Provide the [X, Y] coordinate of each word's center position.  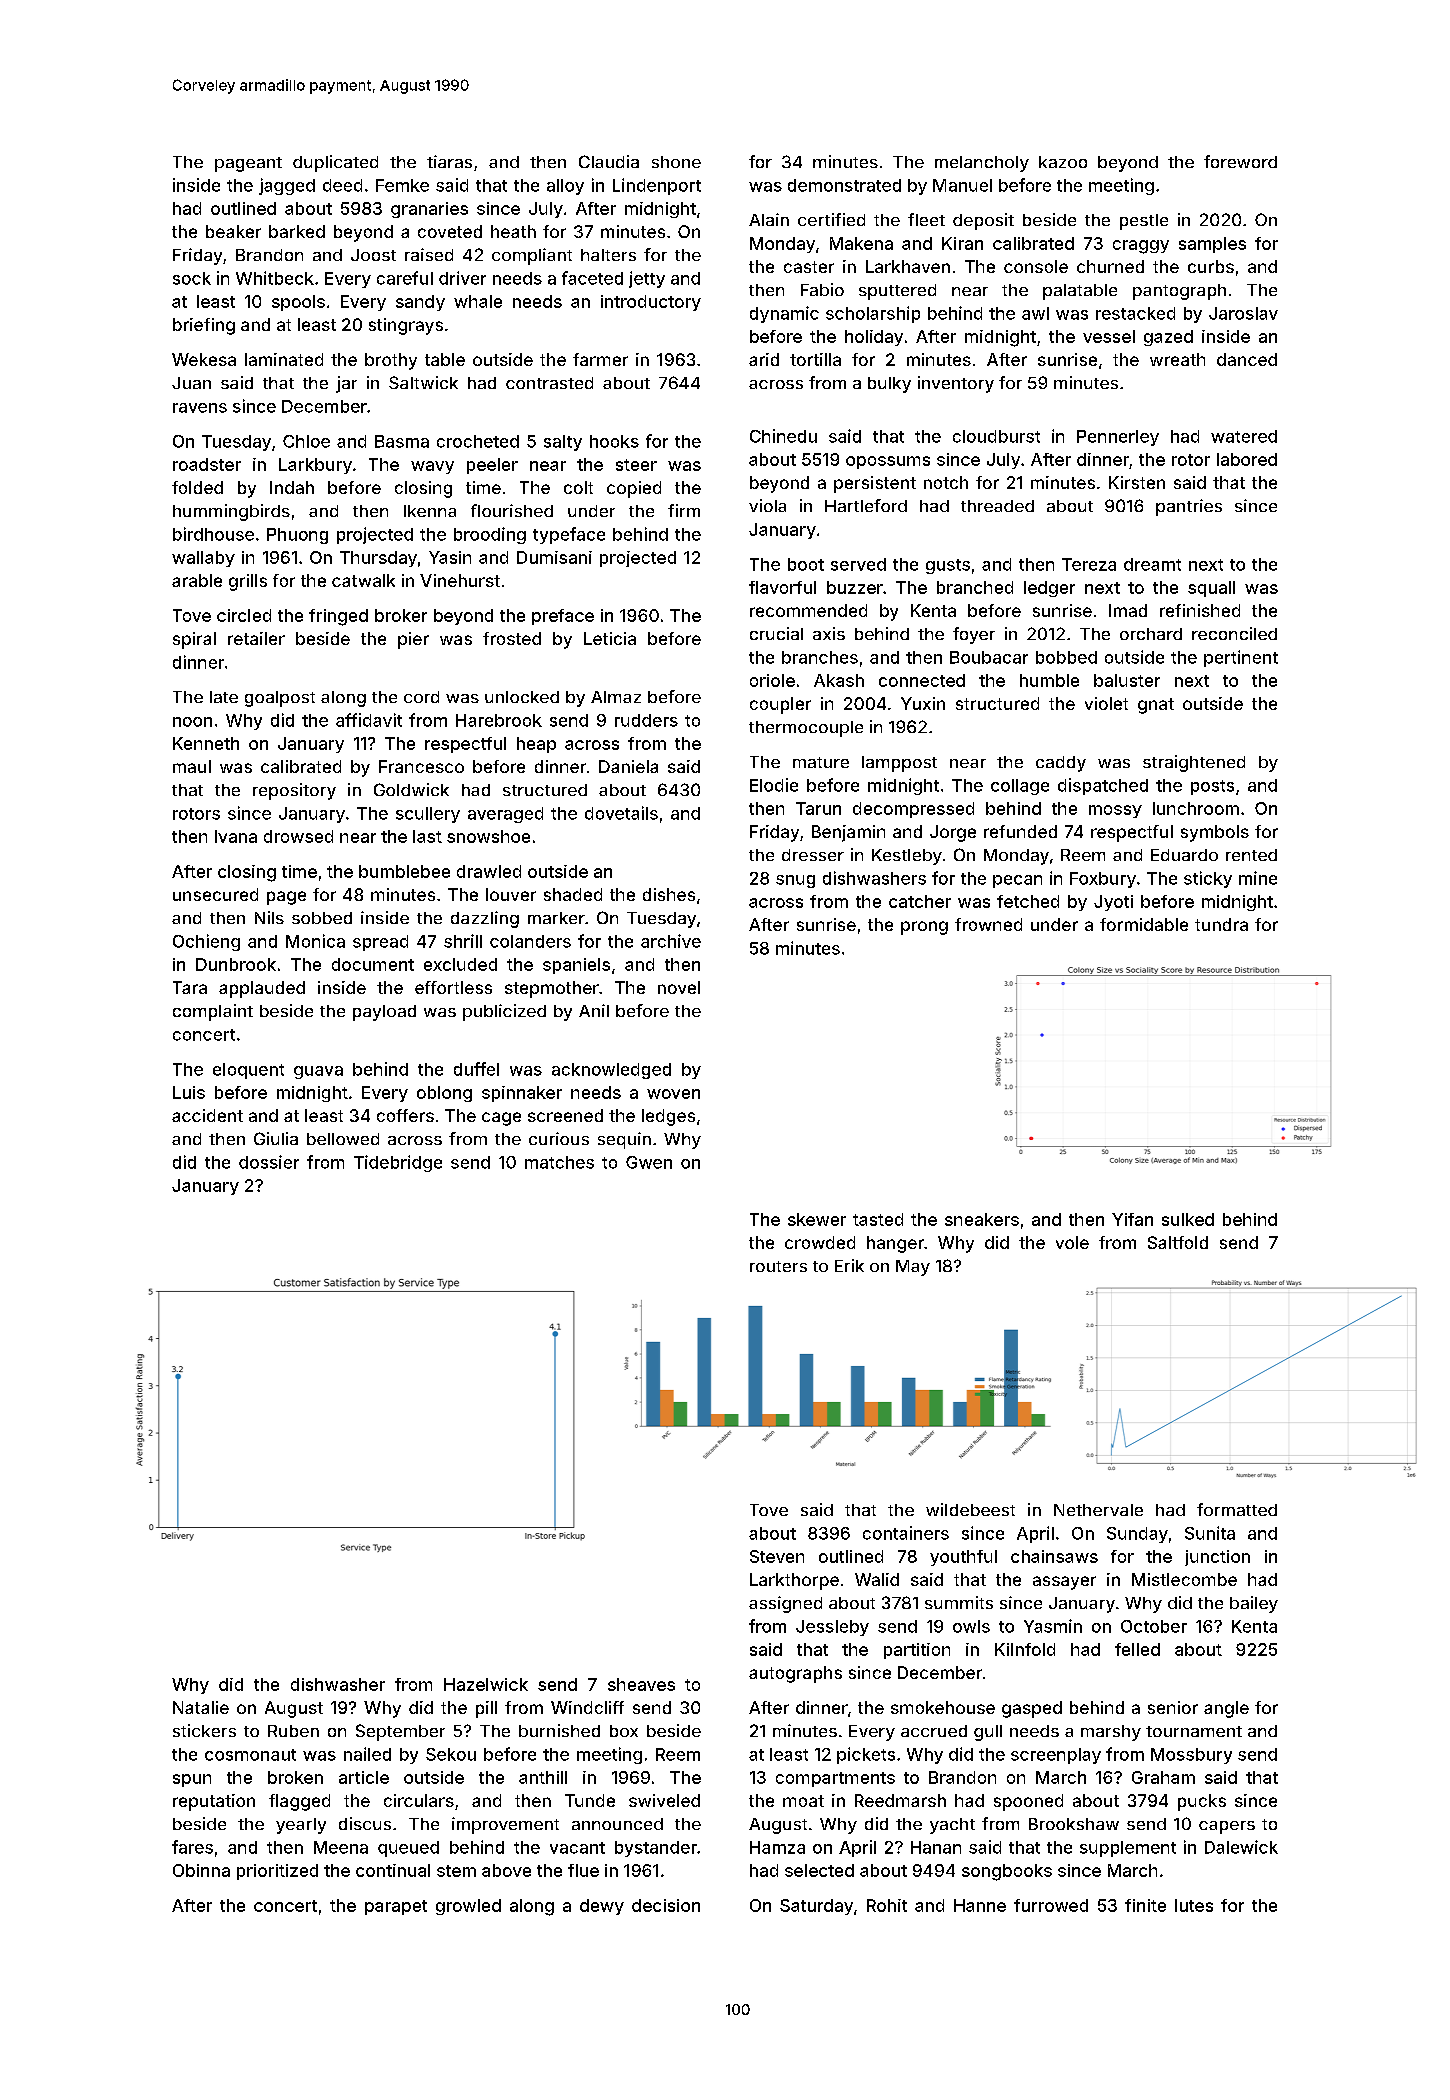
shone [676, 162]
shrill [463, 941]
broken [295, 1777]
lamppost [899, 764]
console [1036, 266]
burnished [559, 1730]
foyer [974, 635]
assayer [1064, 1583]
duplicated [335, 163]
